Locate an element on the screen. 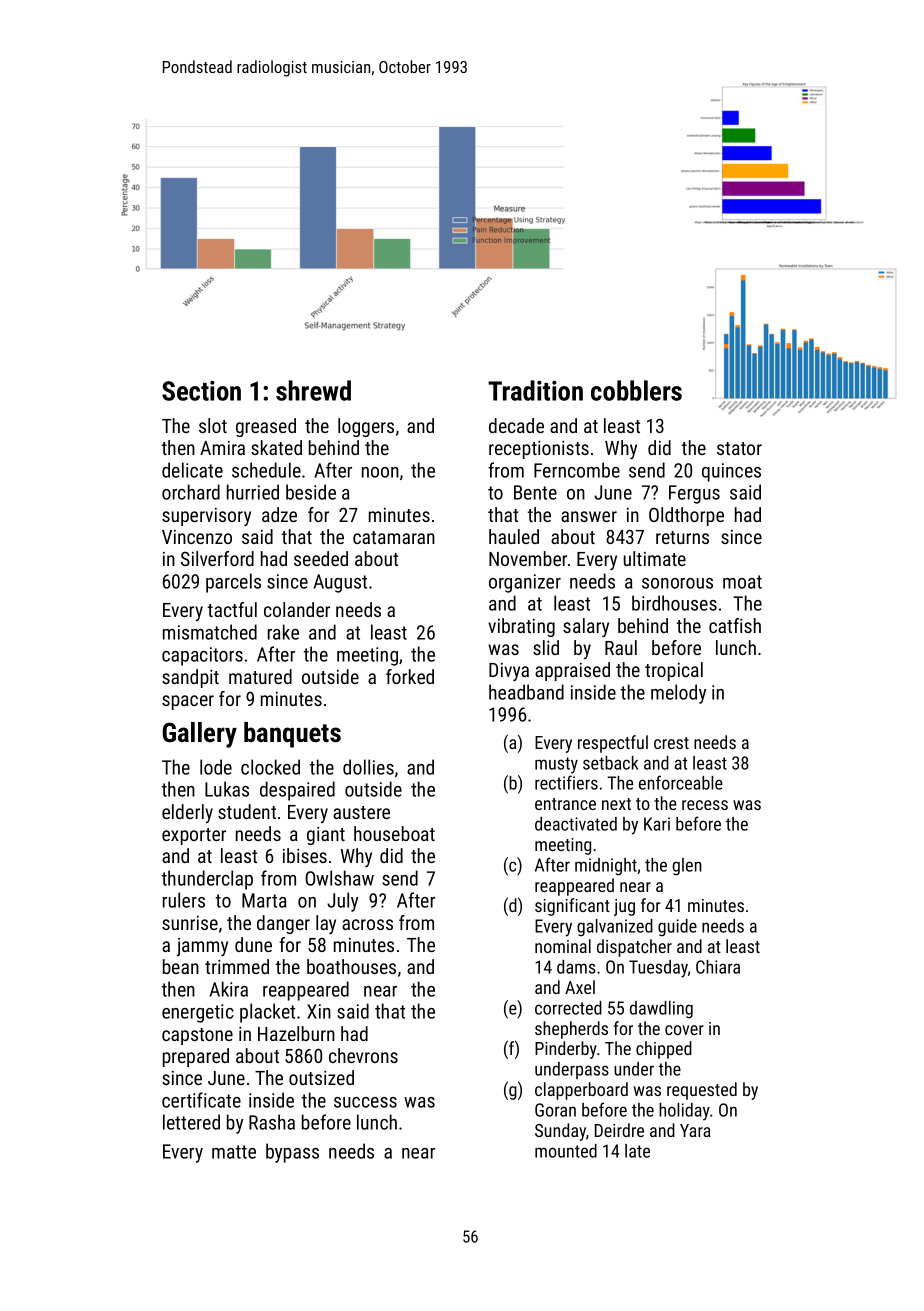 Image resolution: width=924 pixels, height=1311 pixels. loggers is located at coordinates (366, 427).
